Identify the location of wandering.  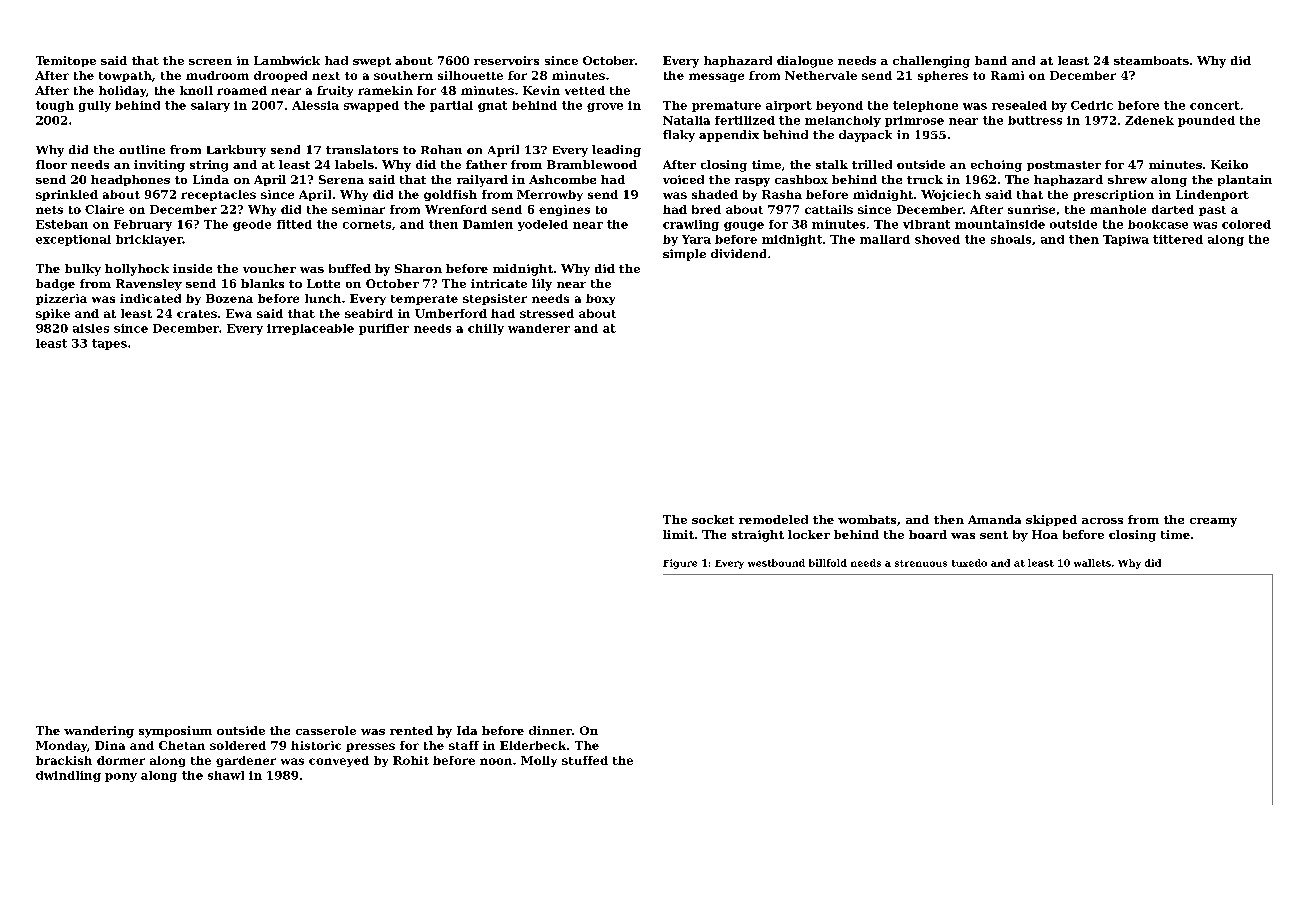
(99, 732).
